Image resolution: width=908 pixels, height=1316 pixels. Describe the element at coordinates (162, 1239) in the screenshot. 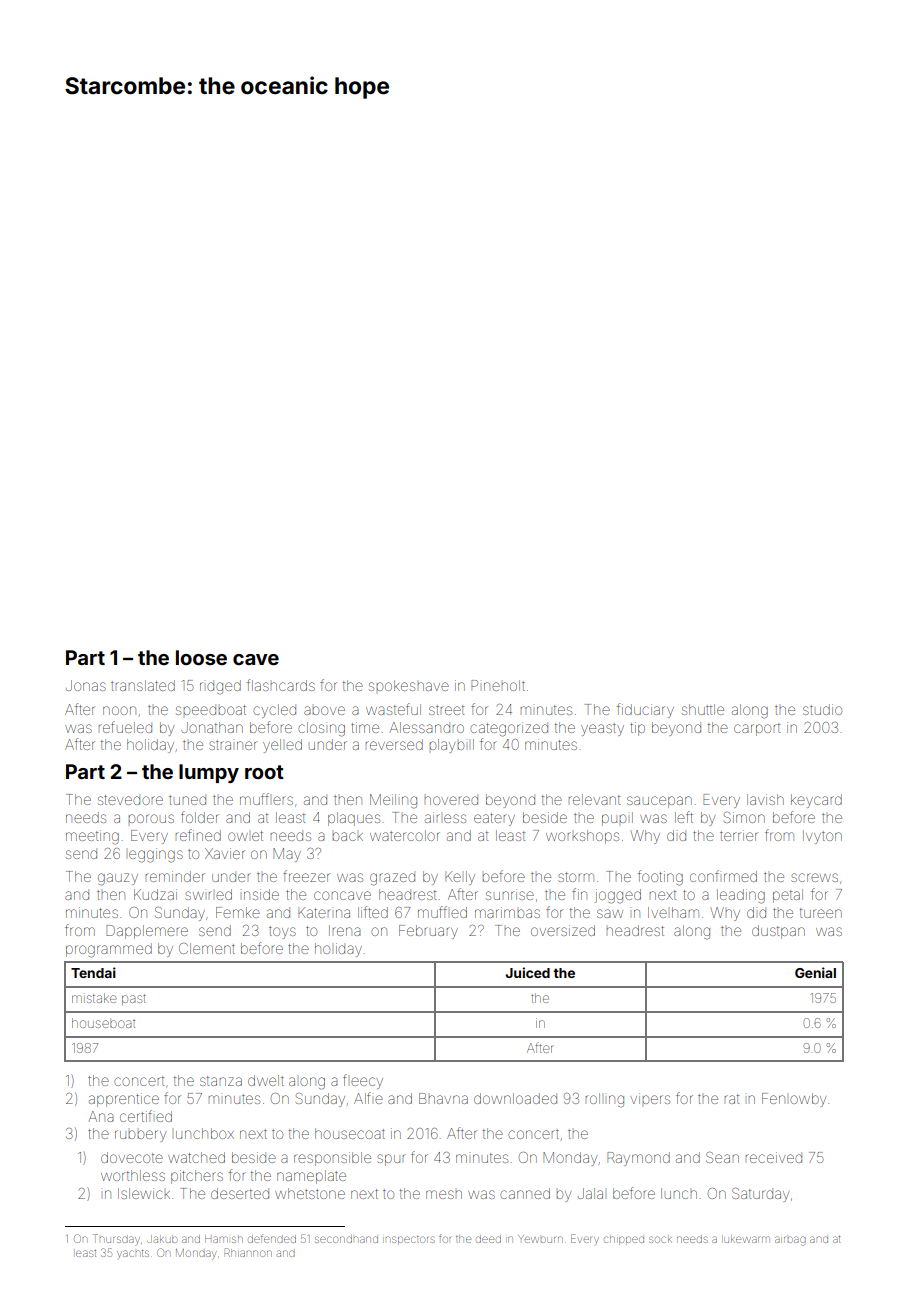

I see `Jakub` at that location.
